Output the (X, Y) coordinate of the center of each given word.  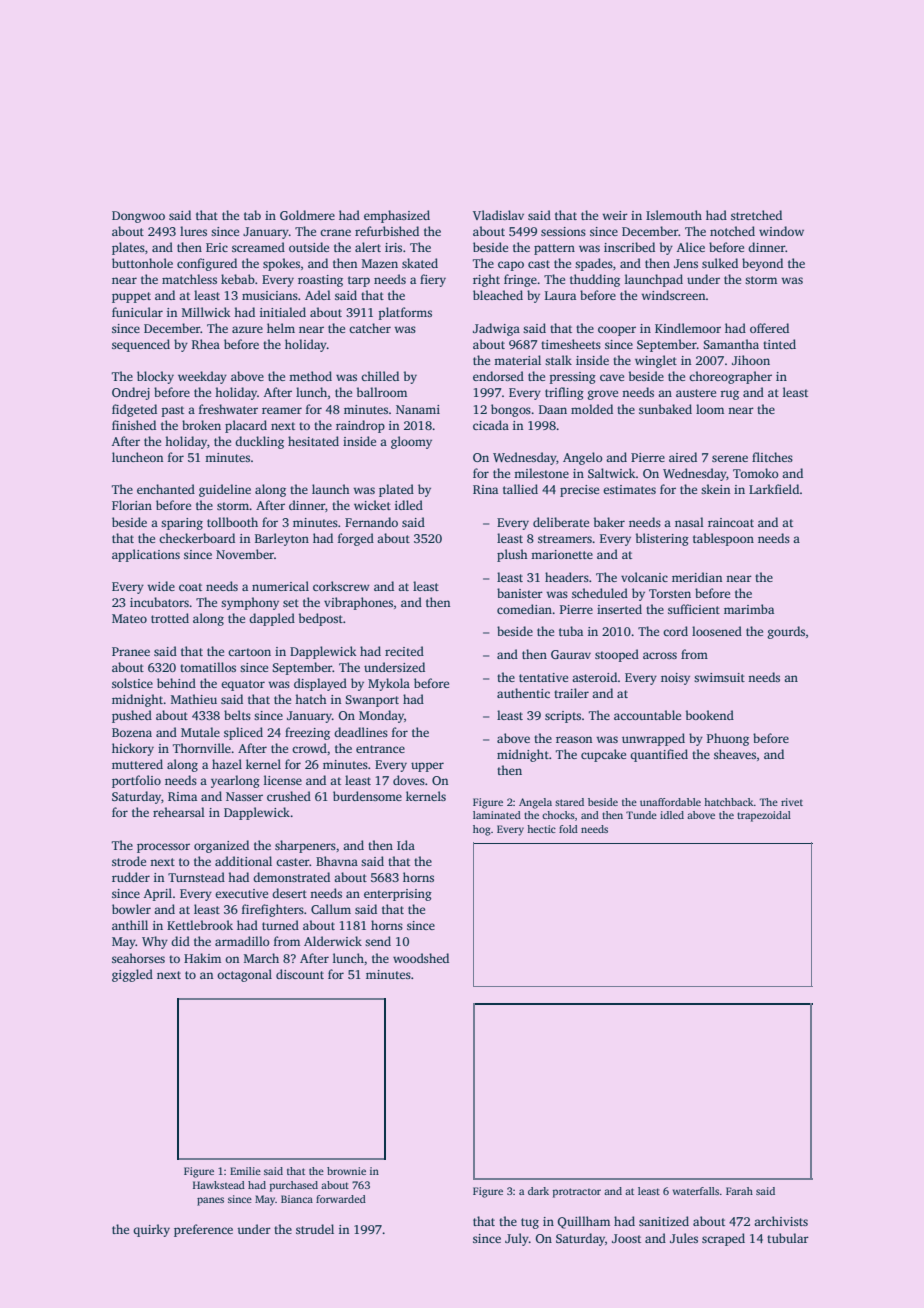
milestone (541, 473)
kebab (238, 279)
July (517, 1239)
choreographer (730, 377)
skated (420, 263)
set (291, 603)
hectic (541, 829)
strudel (315, 1229)
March (261, 958)
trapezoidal (764, 816)
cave (612, 377)
